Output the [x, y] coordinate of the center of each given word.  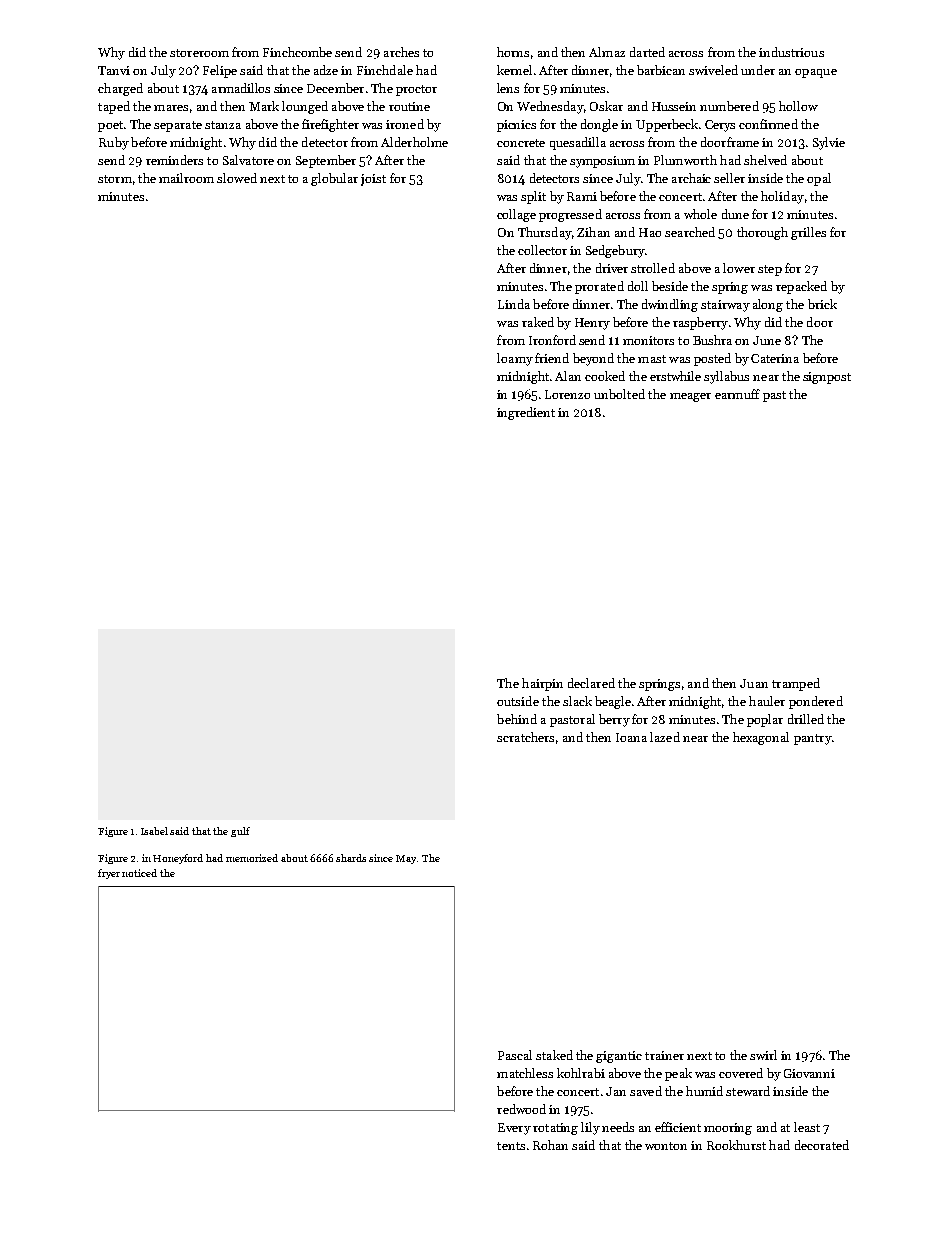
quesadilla [578, 143]
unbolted [619, 394]
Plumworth [685, 160]
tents [511, 1146]
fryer [109, 874]
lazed [665, 737]
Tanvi [114, 70]
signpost [827, 378]
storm [115, 179]
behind [517, 719]
